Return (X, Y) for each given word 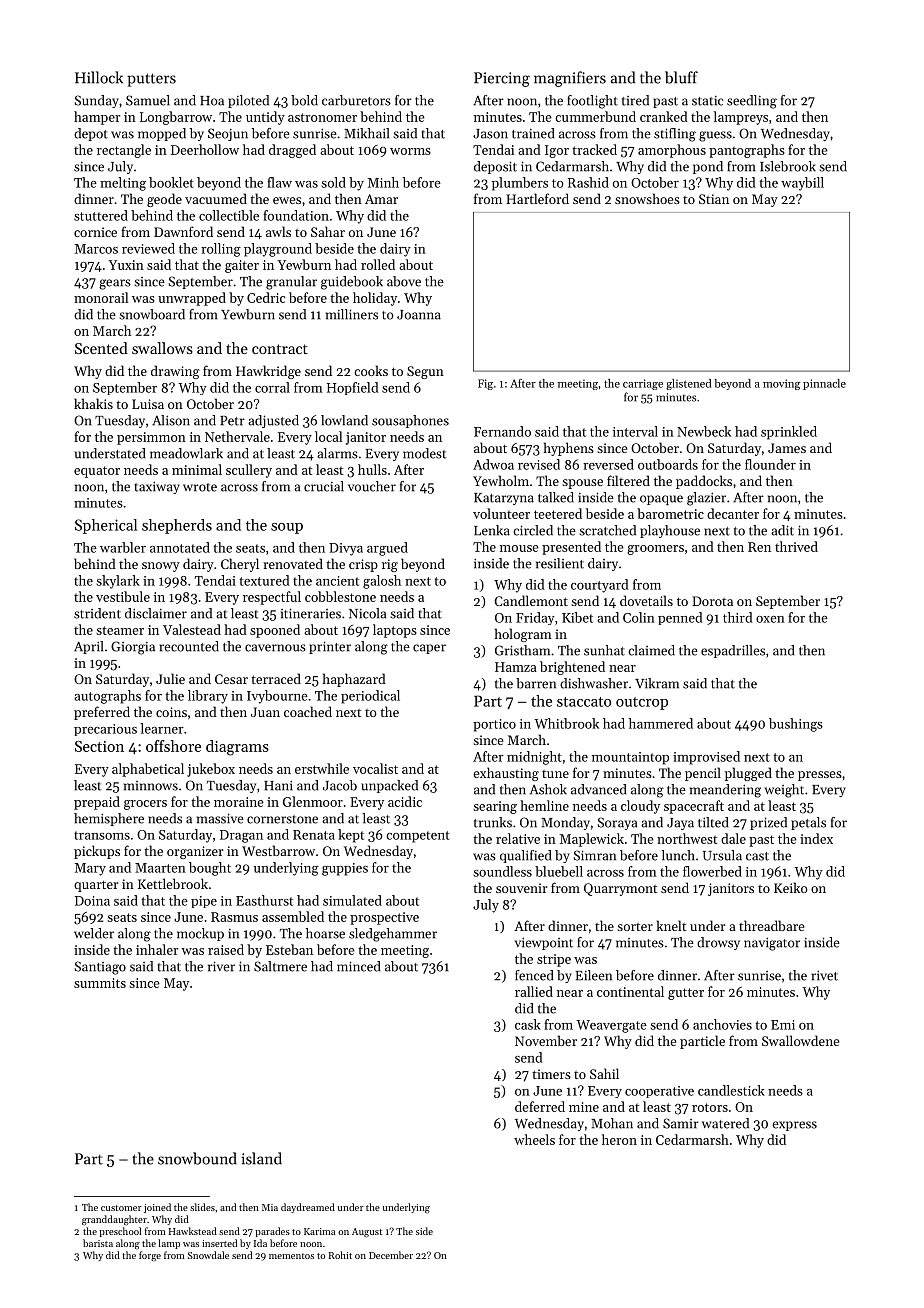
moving (782, 384)
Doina (92, 901)
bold (304, 100)
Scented (101, 348)
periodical (370, 697)
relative (518, 838)
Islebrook (788, 166)
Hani (278, 785)
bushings (796, 725)
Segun (425, 372)
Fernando (502, 431)
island (261, 1158)
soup (287, 528)
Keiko (791, 887)
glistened (689, 384)
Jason (490, 134)
